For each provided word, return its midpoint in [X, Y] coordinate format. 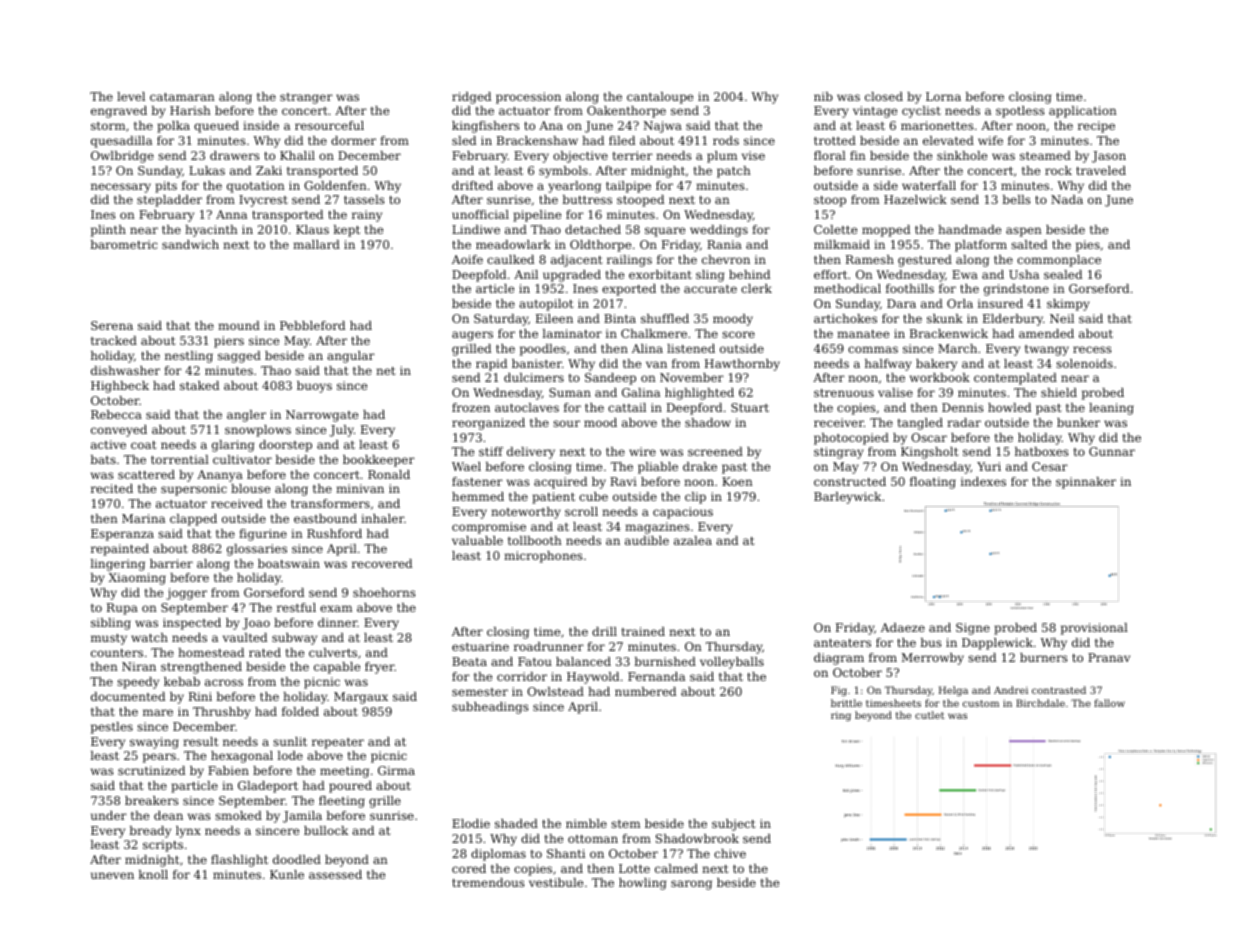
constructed [850, 481]
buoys [314, 387]
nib [823, 96]
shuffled [665, 318]
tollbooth [535, 540]
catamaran [182, 97]
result [200, 741]
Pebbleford [312, 325]
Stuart [750, 407]
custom [981, 703]
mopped [886, 231]
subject [733, 825]
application [1083, 112]
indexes [983, 481]
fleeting [342, 802]
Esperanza [122, 535]
